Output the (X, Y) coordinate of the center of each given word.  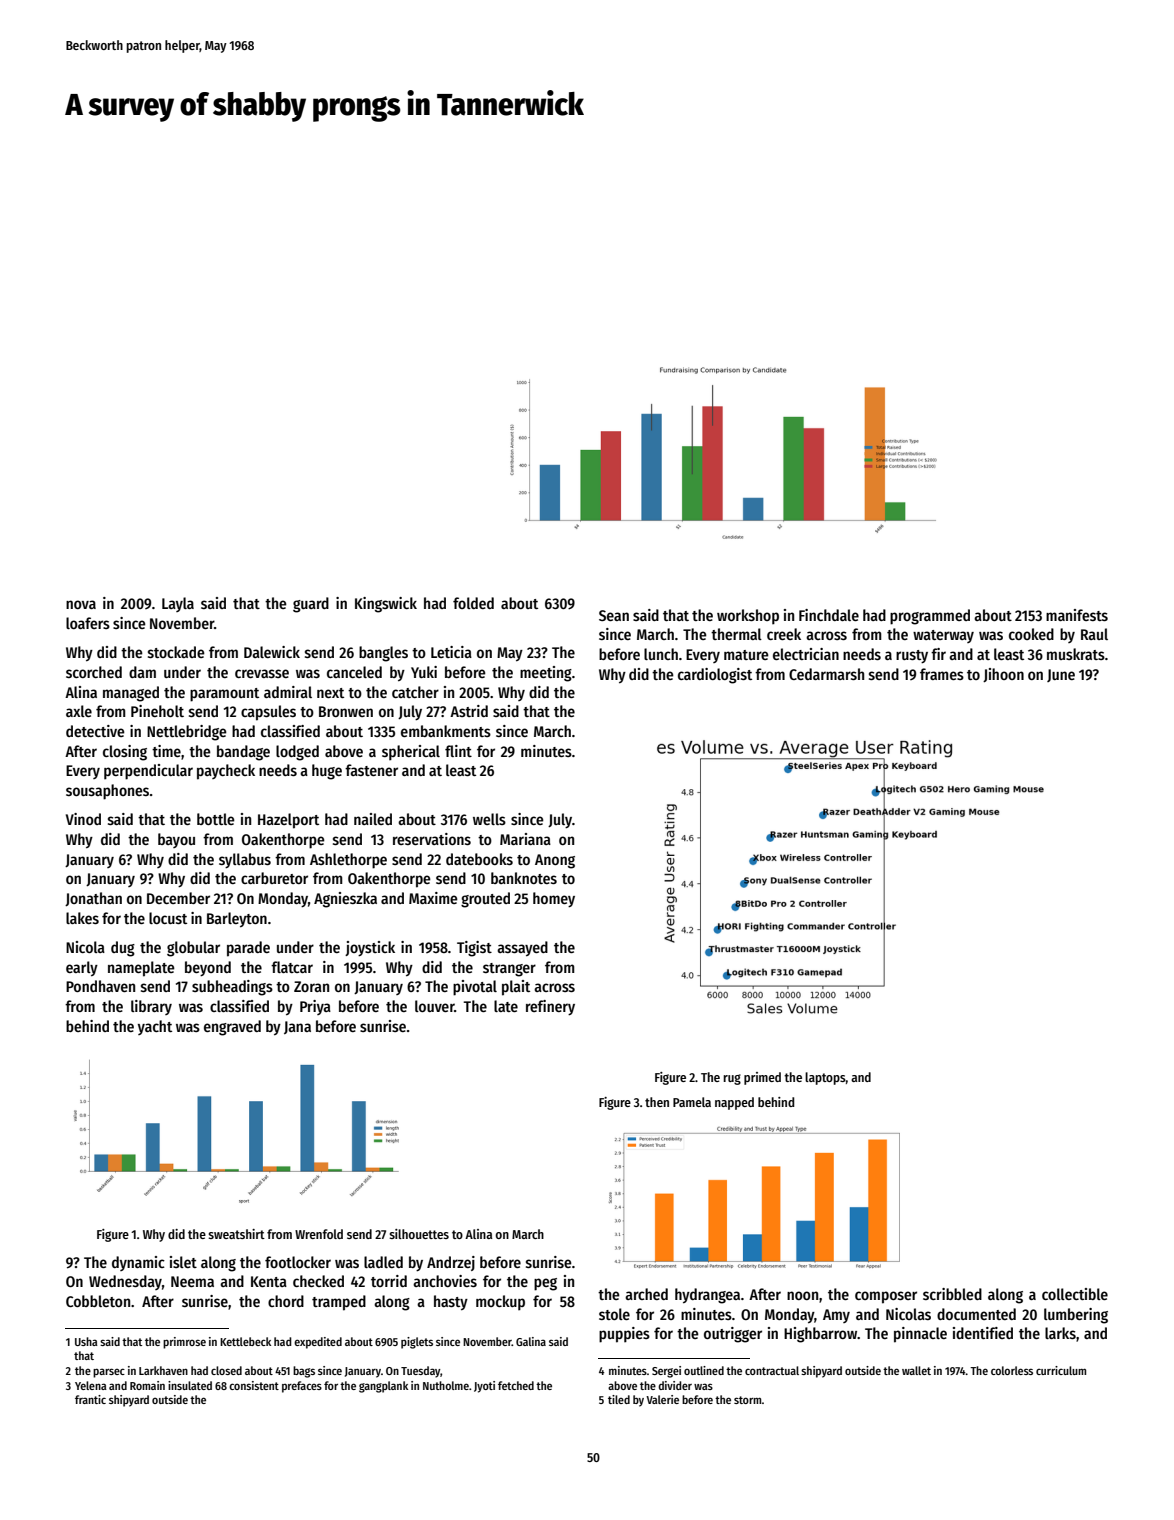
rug (732, 1079)
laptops (825, 1078)
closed (226, 1370)
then (657, 1102)
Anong (555, 861)
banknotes (524, 878)
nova (81, 604)
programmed (930, 617)
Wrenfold (319, 1234)
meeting (546, 674)
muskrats (1076, 654)
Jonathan (93, 899)
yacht (155, 1027)
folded (473, 603)
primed (762, 1078)
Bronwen (346, 711)
